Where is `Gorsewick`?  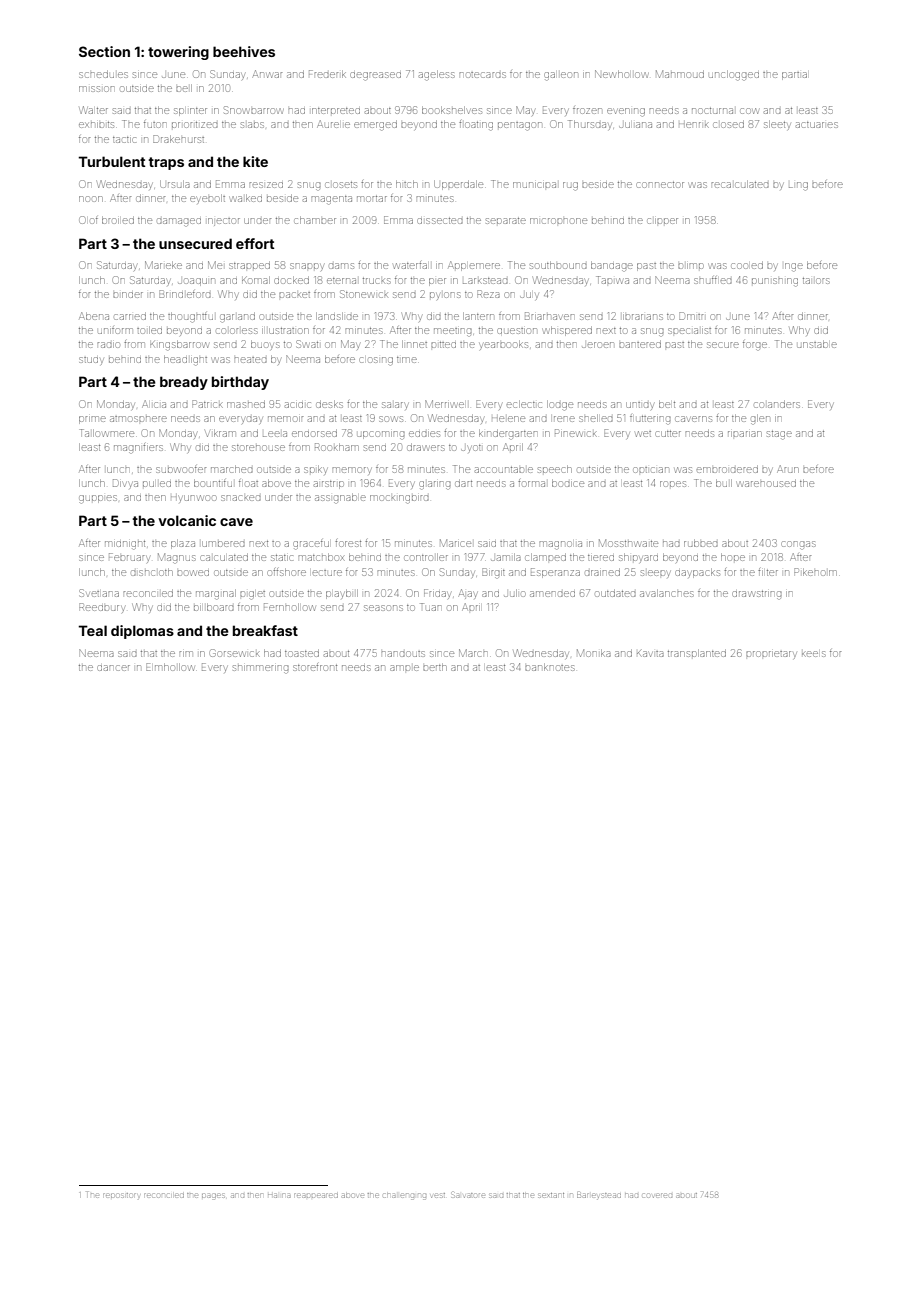
Gorsewick is located at coordinates (235, 653).
